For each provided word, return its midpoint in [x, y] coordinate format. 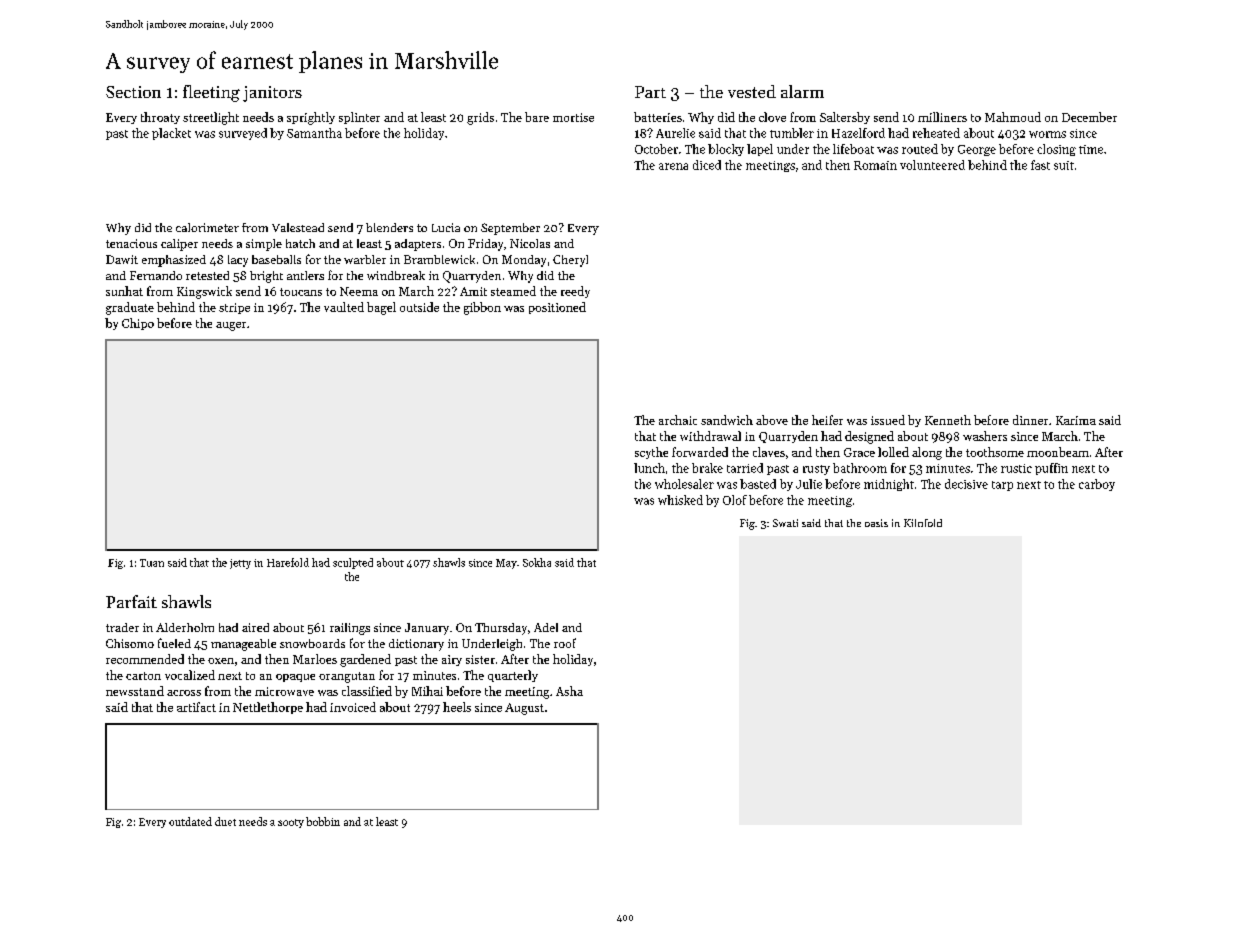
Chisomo [130, 643]
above [772, 420]
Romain [875, 165]
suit [1064, 165]
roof [565, 643]
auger [231, 326]
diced [707, 165]
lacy [238, 261]
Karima [1076, 420]
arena [673, 166]
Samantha [314, 133]
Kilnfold [923, 523]
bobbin [323, 821]
